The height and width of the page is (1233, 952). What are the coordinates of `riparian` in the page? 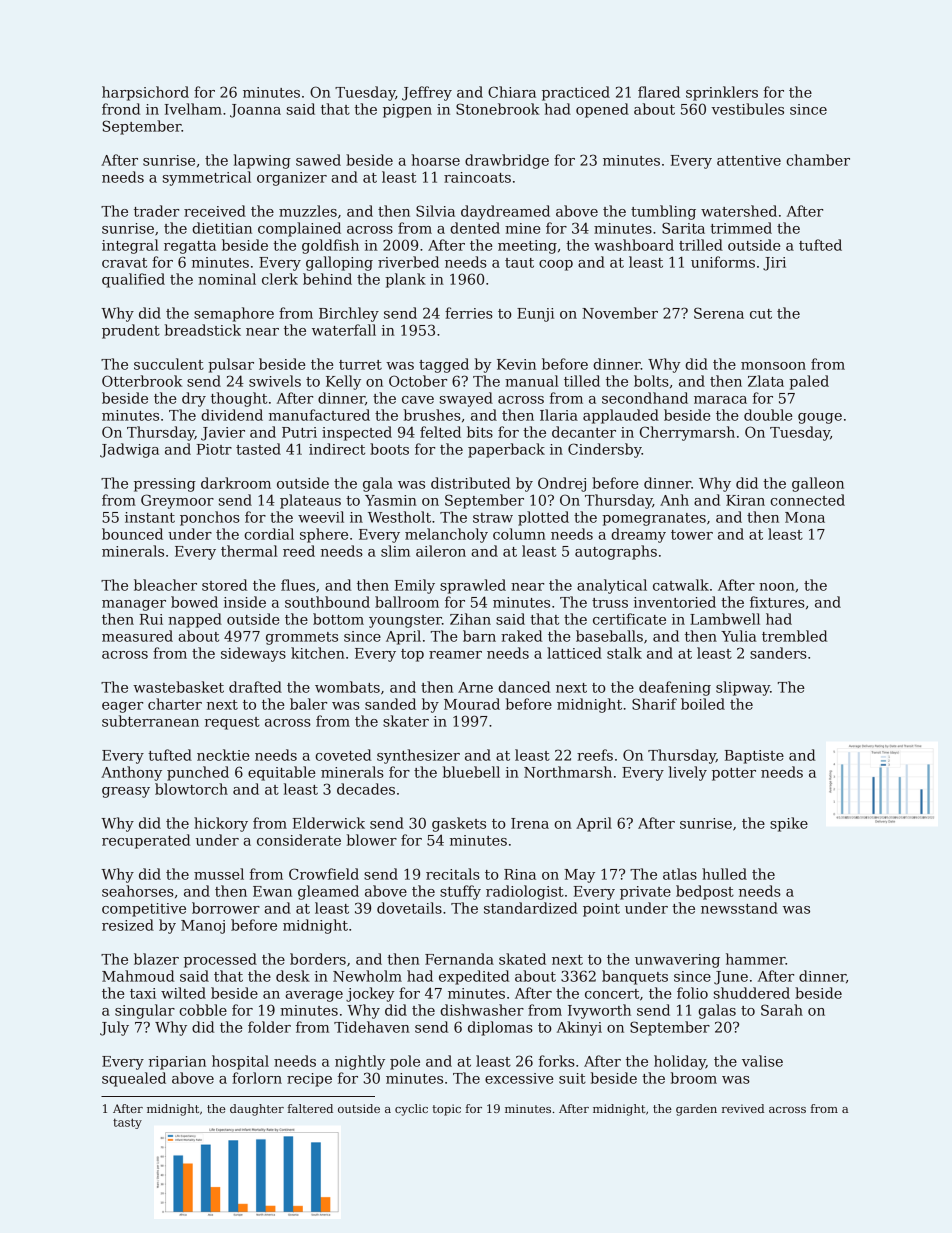 It's located at (177, 1063).
